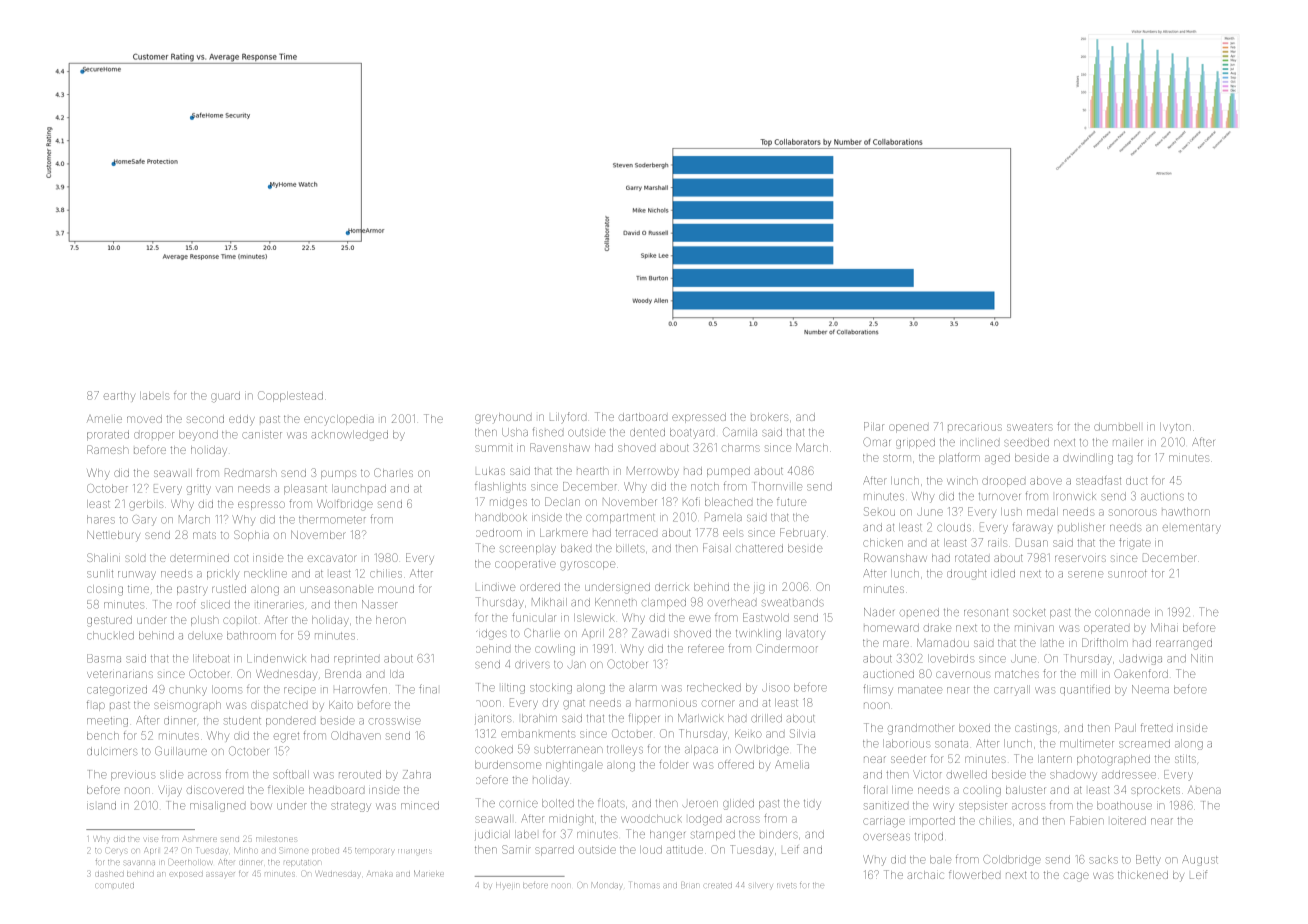 Image resolution: width=1308 pixels, height=924 pixels. I want to click on Fabien, so click(1087, 820).
